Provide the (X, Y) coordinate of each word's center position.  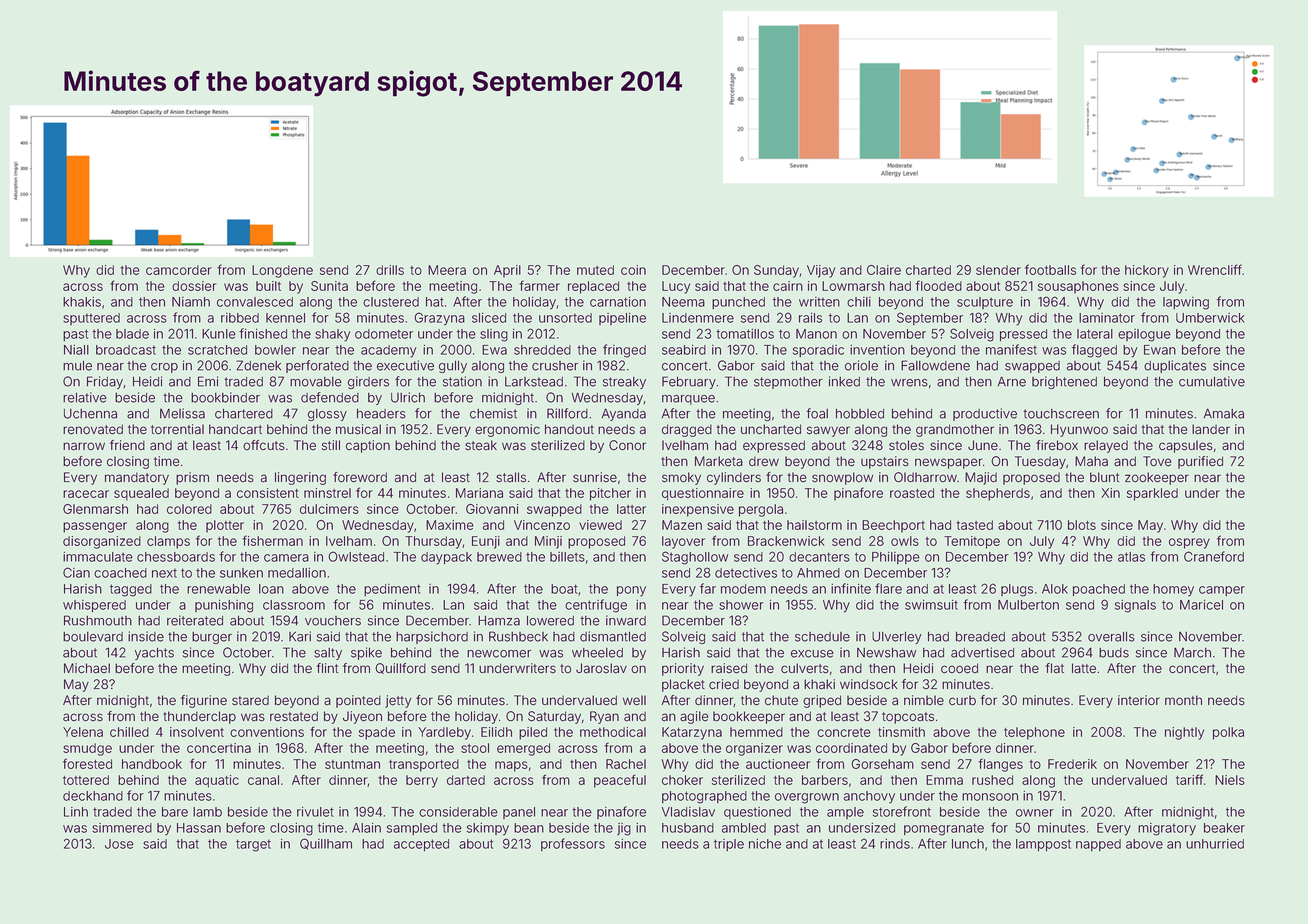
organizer (754, 749)
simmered (122, 828)
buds (1114, 653)
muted (595, 270)
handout (569, 429)
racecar (86, 494)
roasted (912, 493)
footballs (1050, 269)
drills (390, 270)
